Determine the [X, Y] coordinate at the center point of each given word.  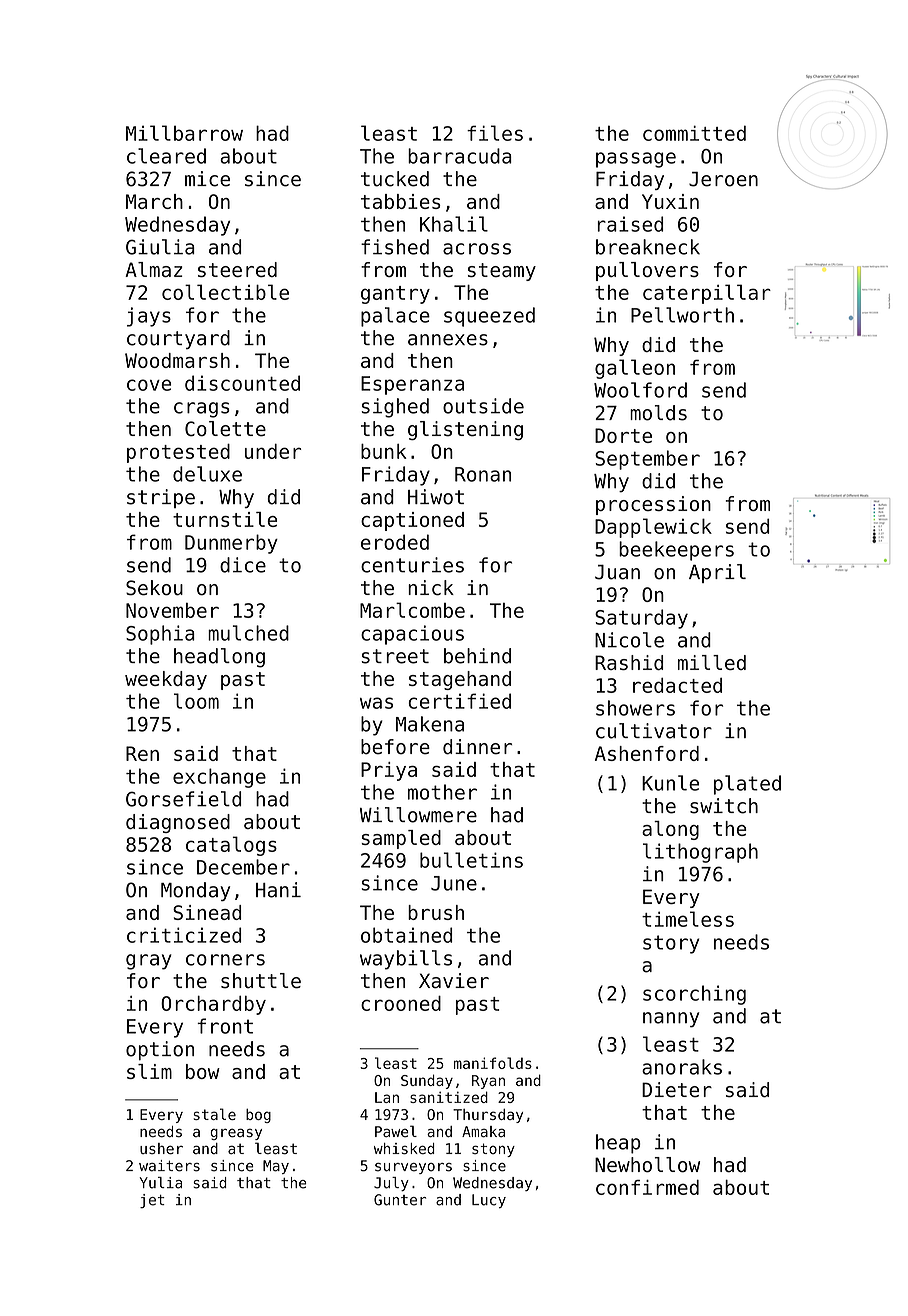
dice [243, 565]
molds [658, 413]
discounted [242, 383]
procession [653, 505]
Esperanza [412, 385]
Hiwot [436, 497]
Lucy [489, 1201]
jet [152, 1201]
